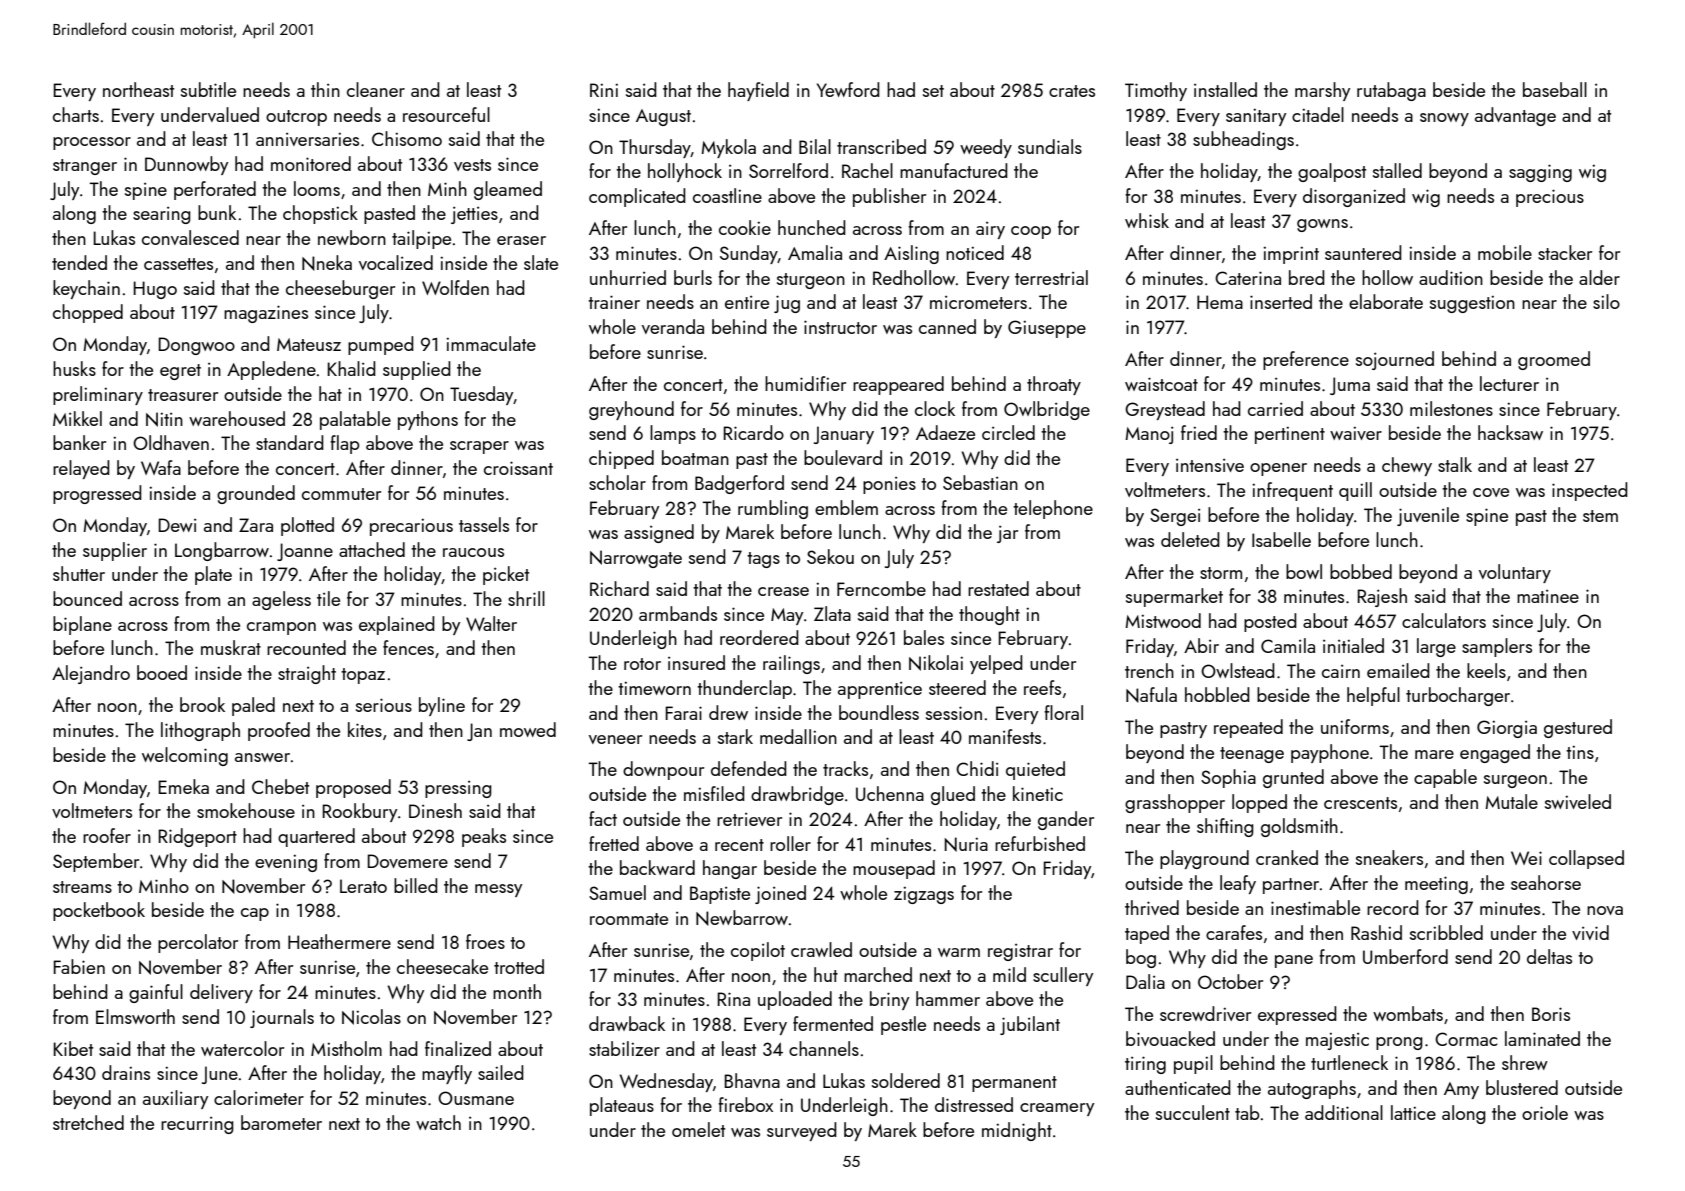 The height and width of the screenshot is (1191, 1685). Describe the element at coordinates (815, 146) in the screenshot. I see `Bilal` at that location.
